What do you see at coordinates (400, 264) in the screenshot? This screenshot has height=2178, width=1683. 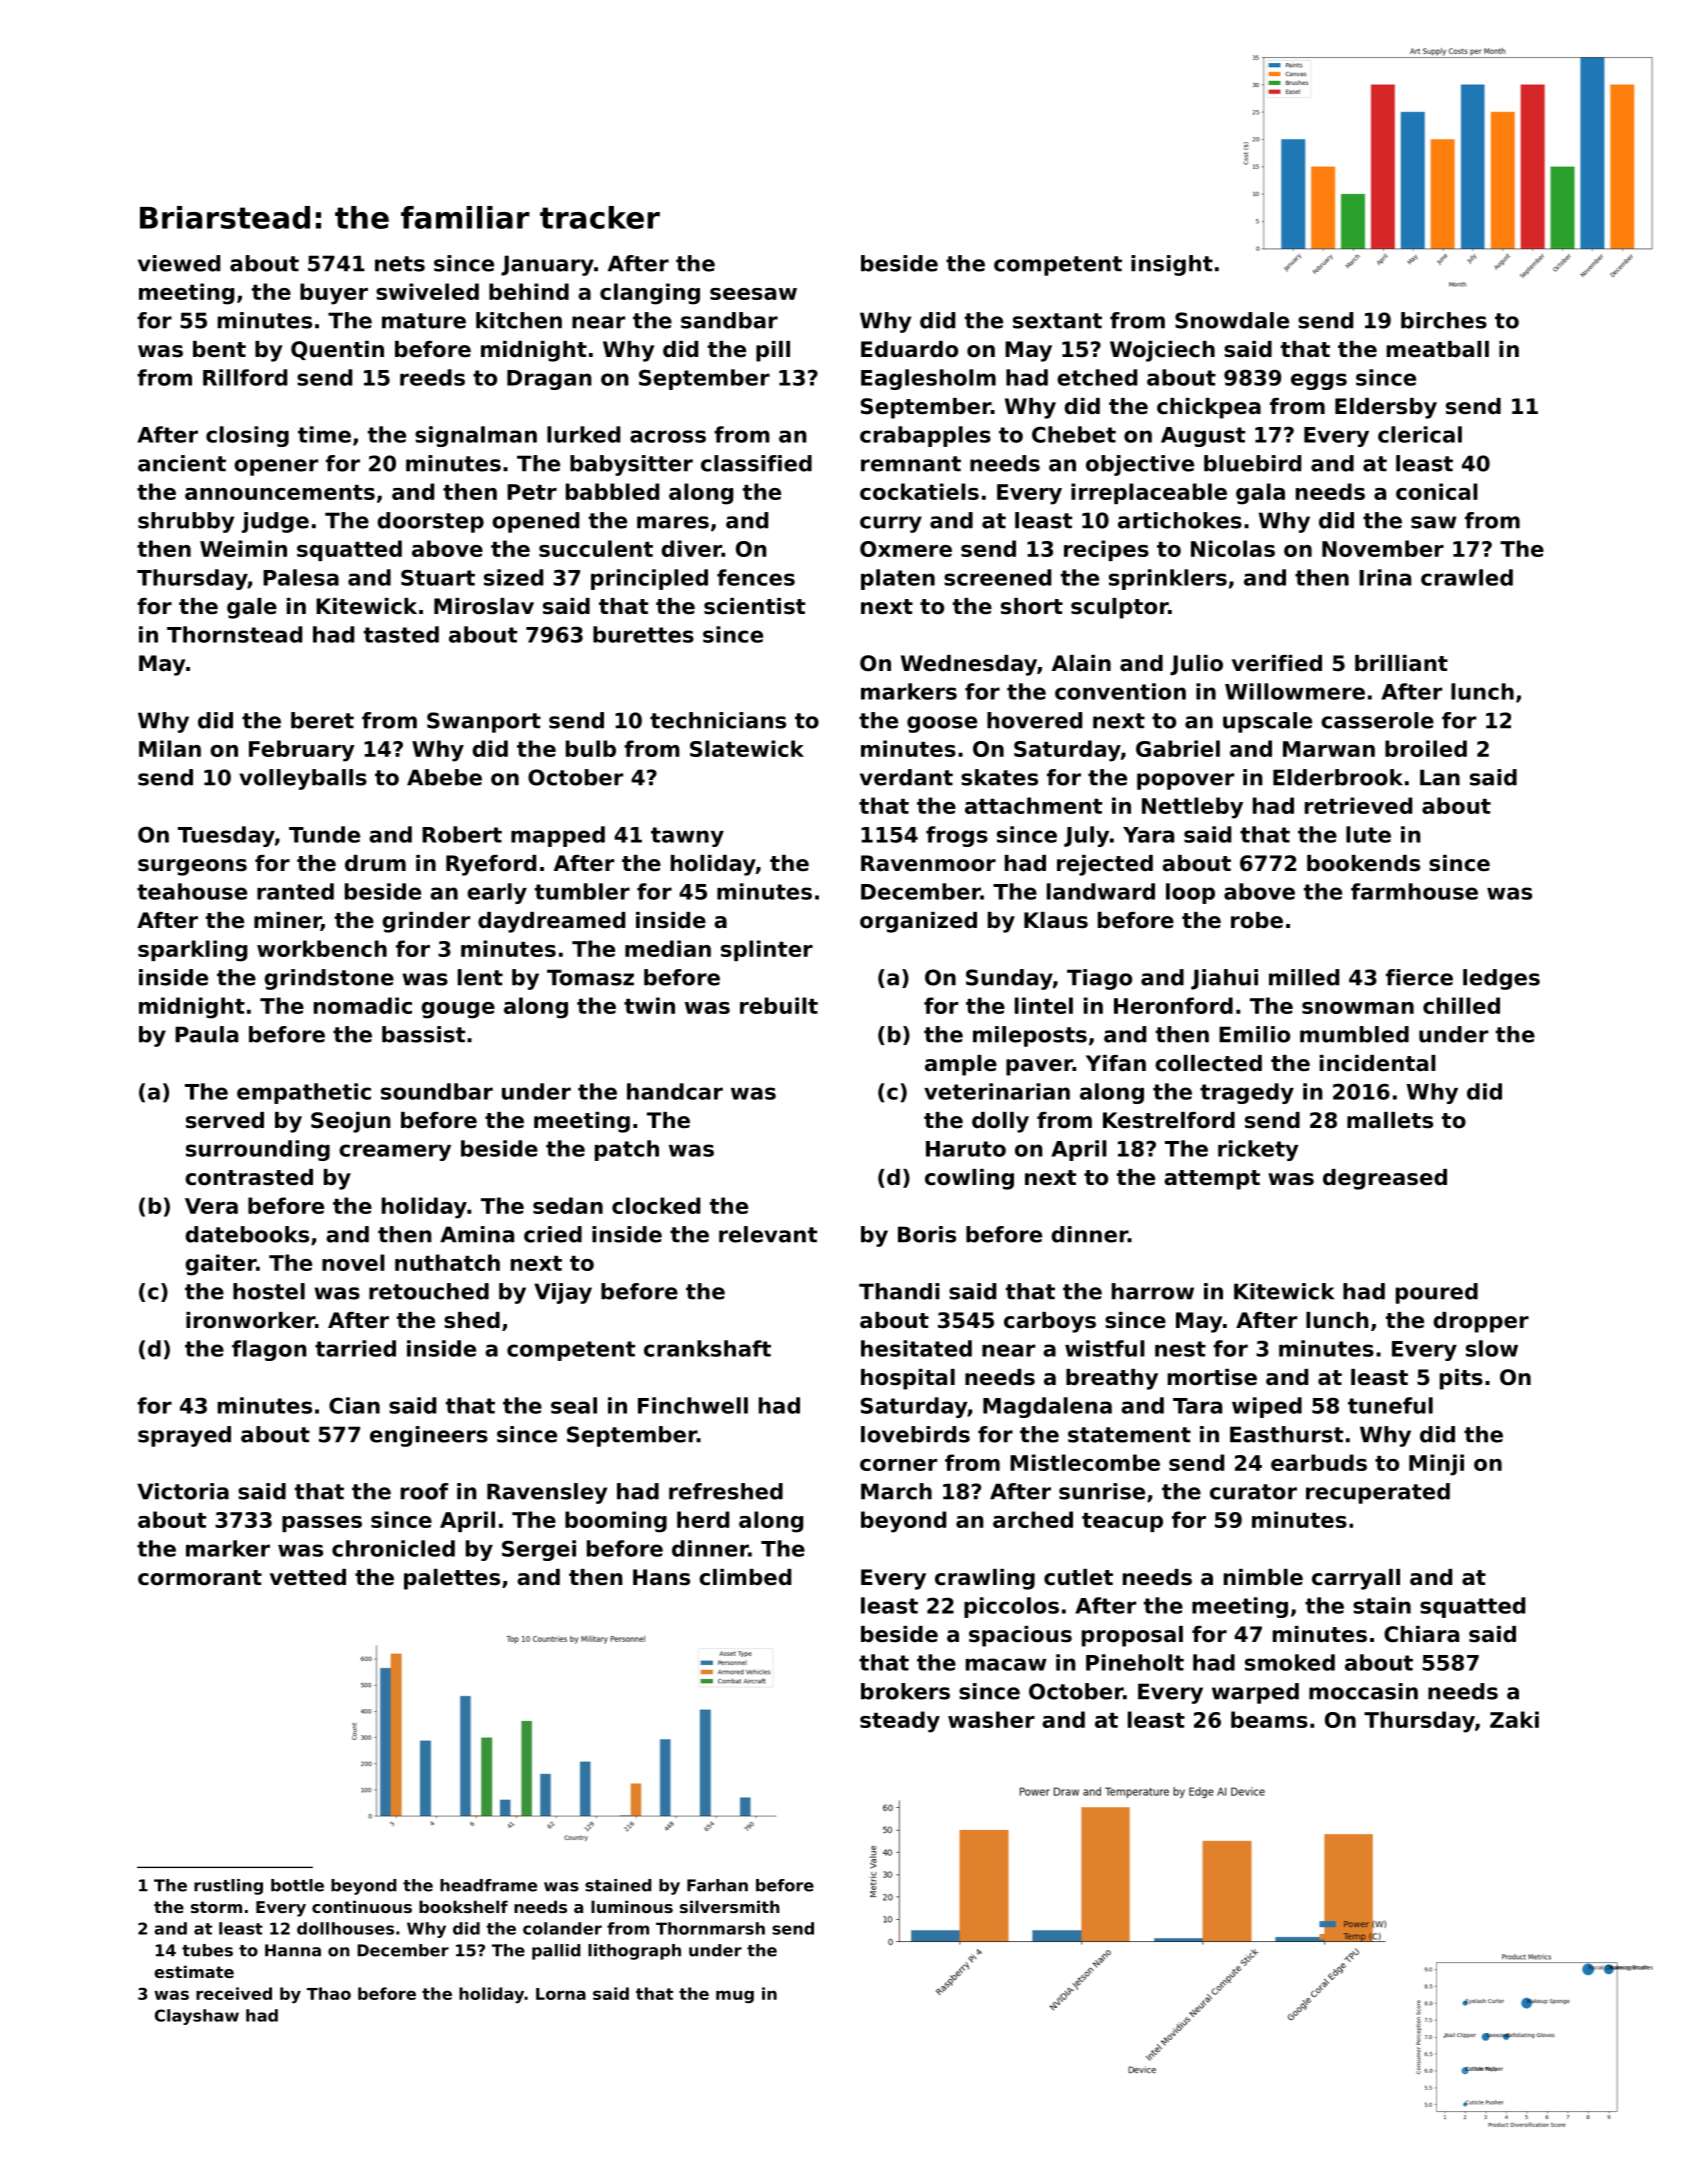 I see `nets` at bounding box center [400, 264].
